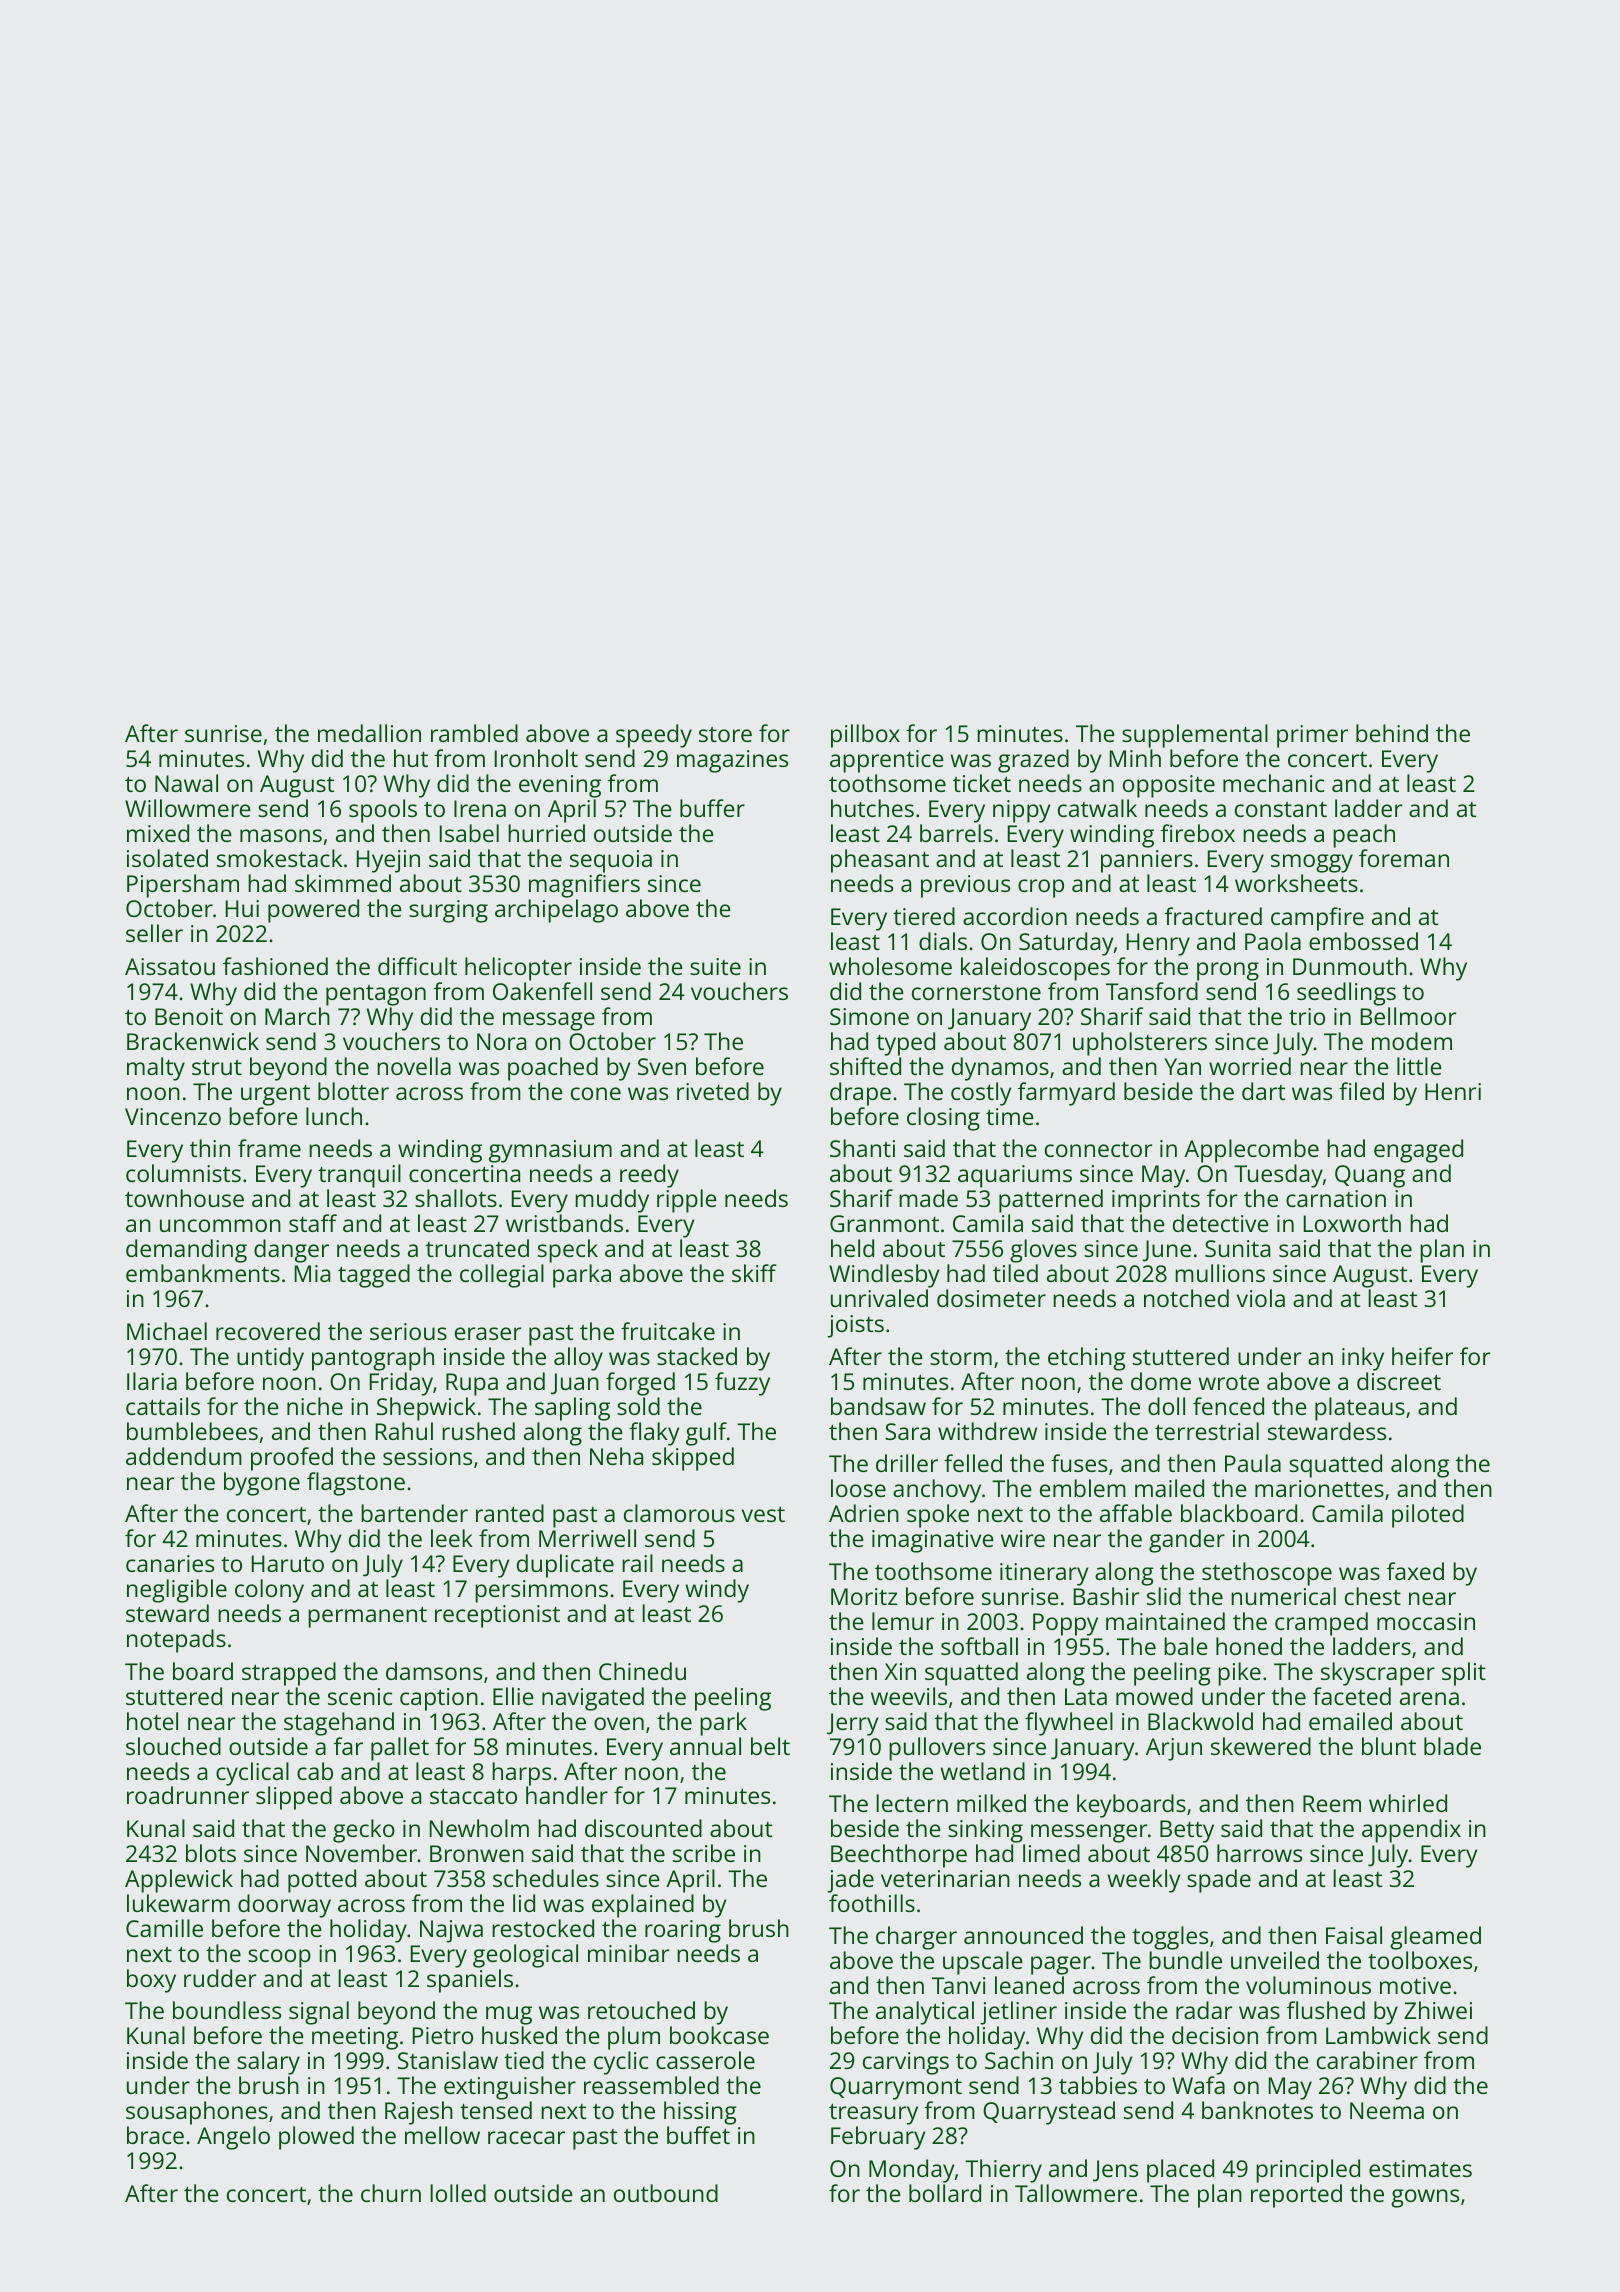  What do you see at coordinates (1281, 809) in the screenshot?
I see `constant` at bounding box center [1281, 809].
